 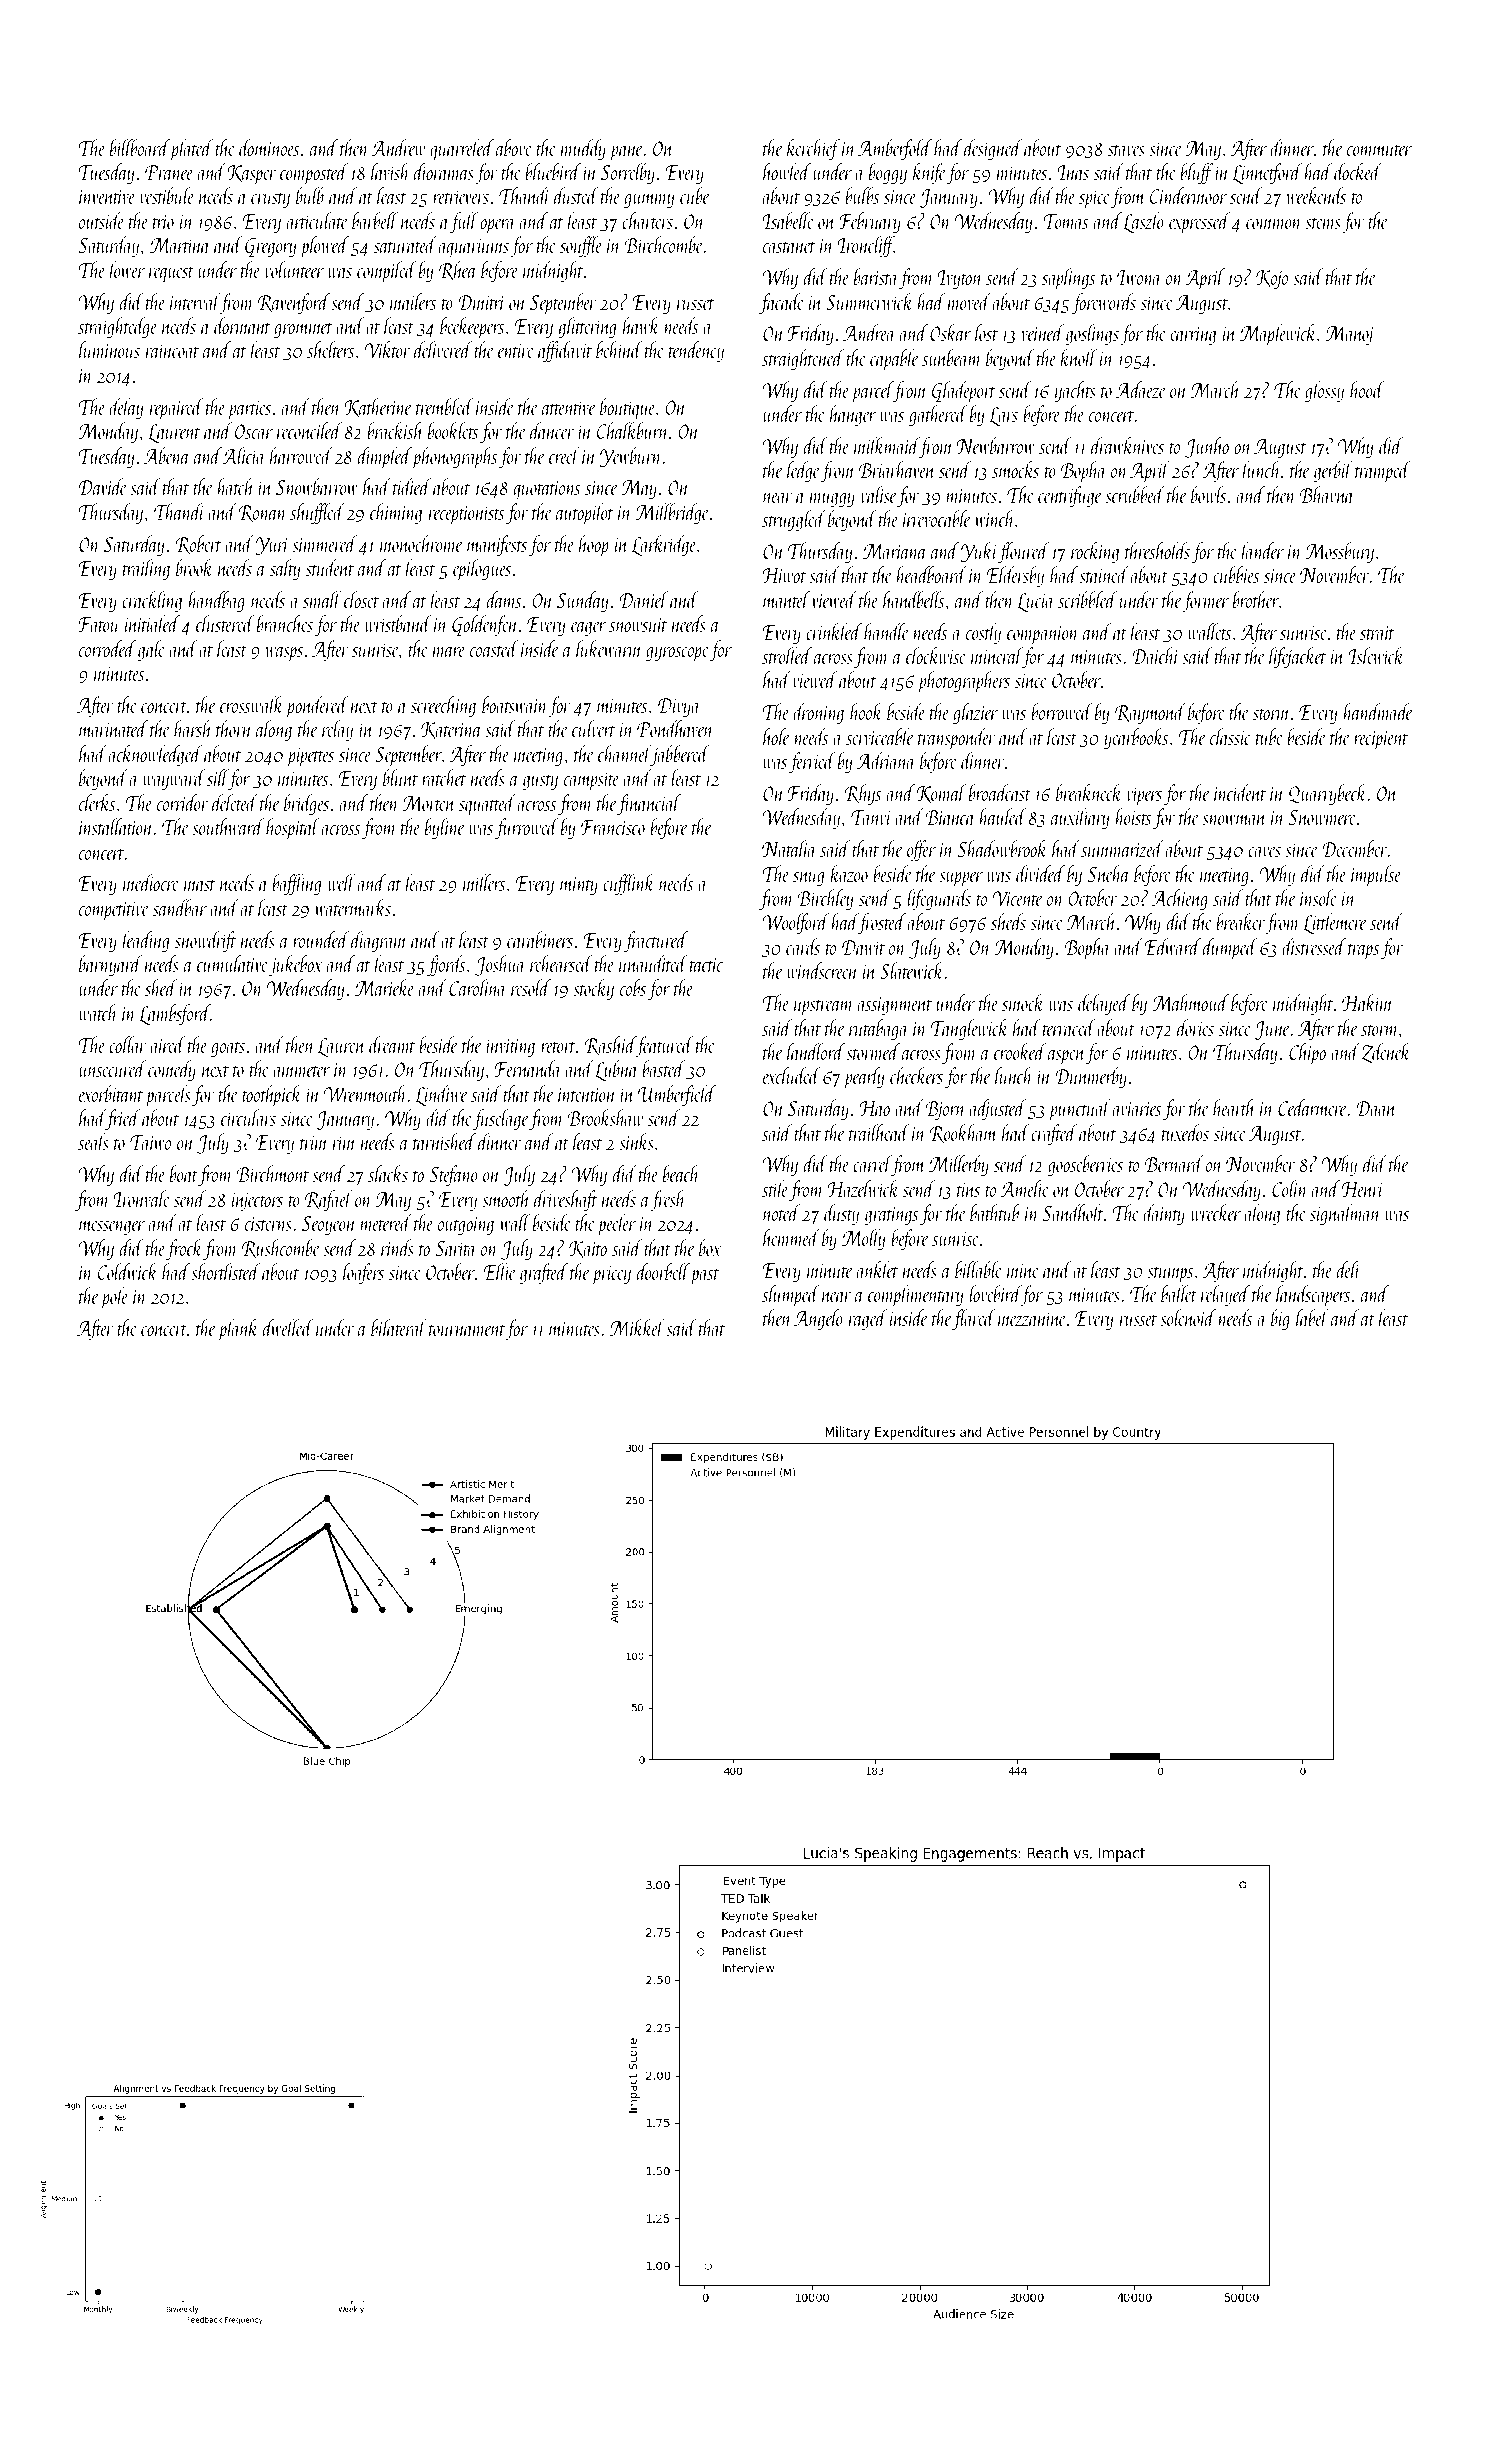 What do you see at coordinates (781, 1212) in the screenshot?
I see `noted` at bounding box center [781, 1212].
